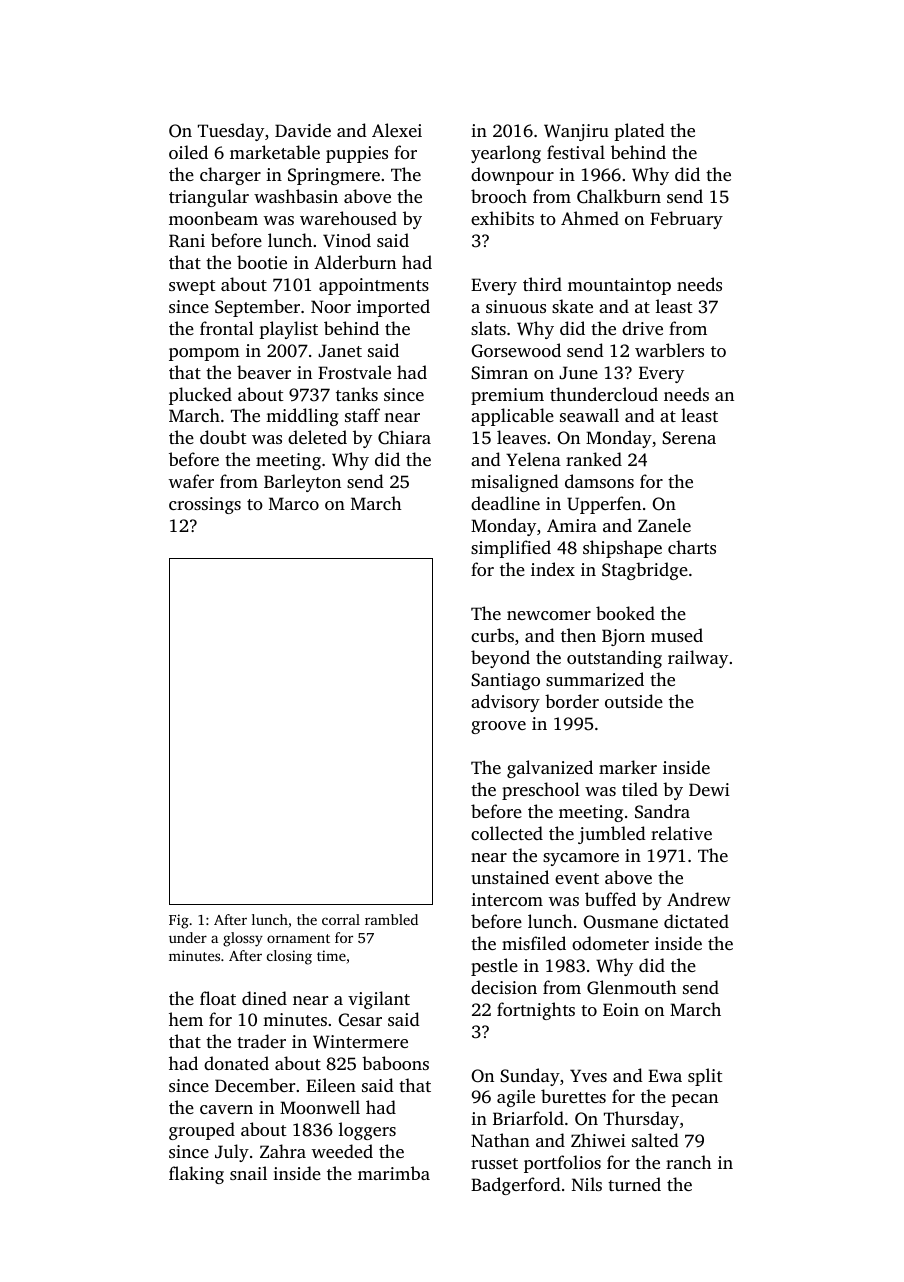 This image has width=904, height=1282. What do you see at coordinates (298, 938) in the image?
I see `ornament` at bounding box center [298, 938].
